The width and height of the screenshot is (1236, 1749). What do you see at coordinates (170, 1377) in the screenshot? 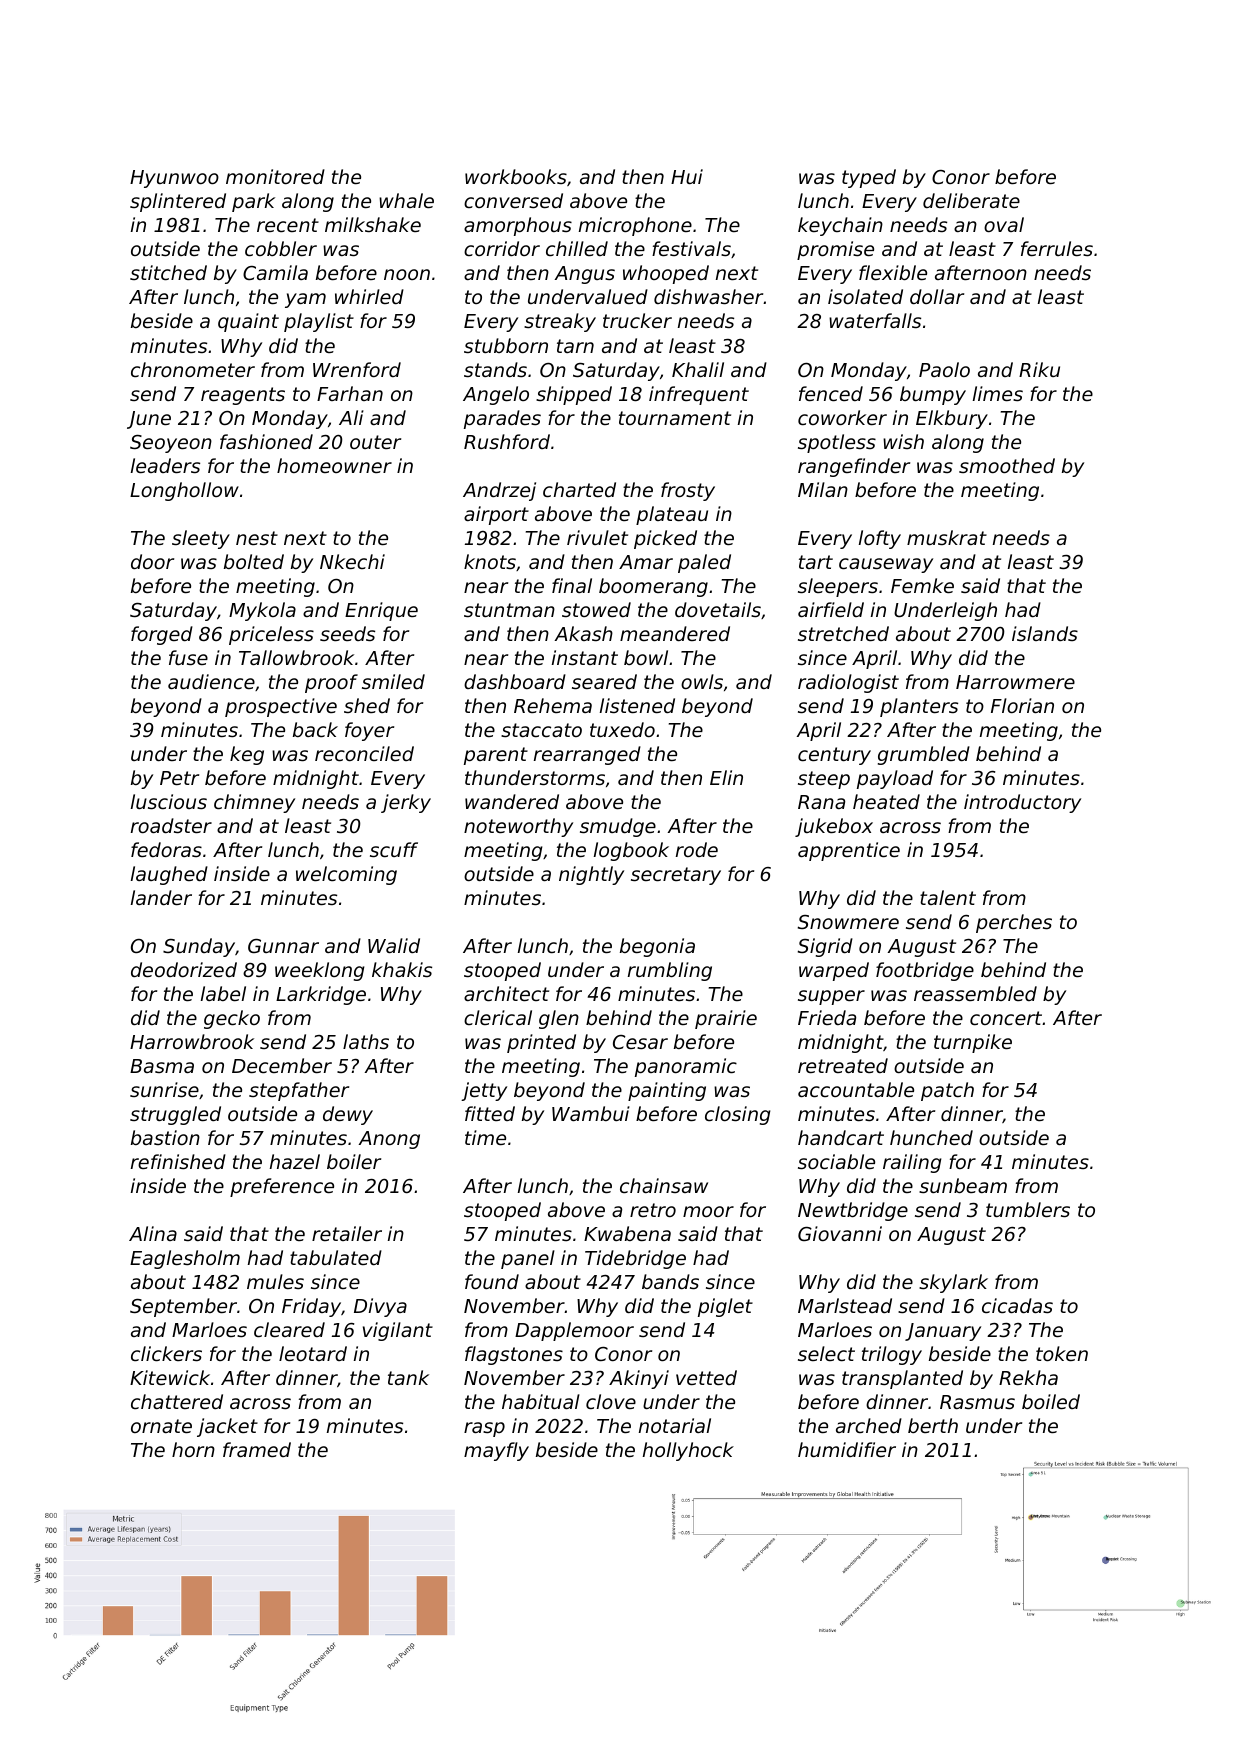
I see `Kitewick` at bounding box center [170, 1377].
